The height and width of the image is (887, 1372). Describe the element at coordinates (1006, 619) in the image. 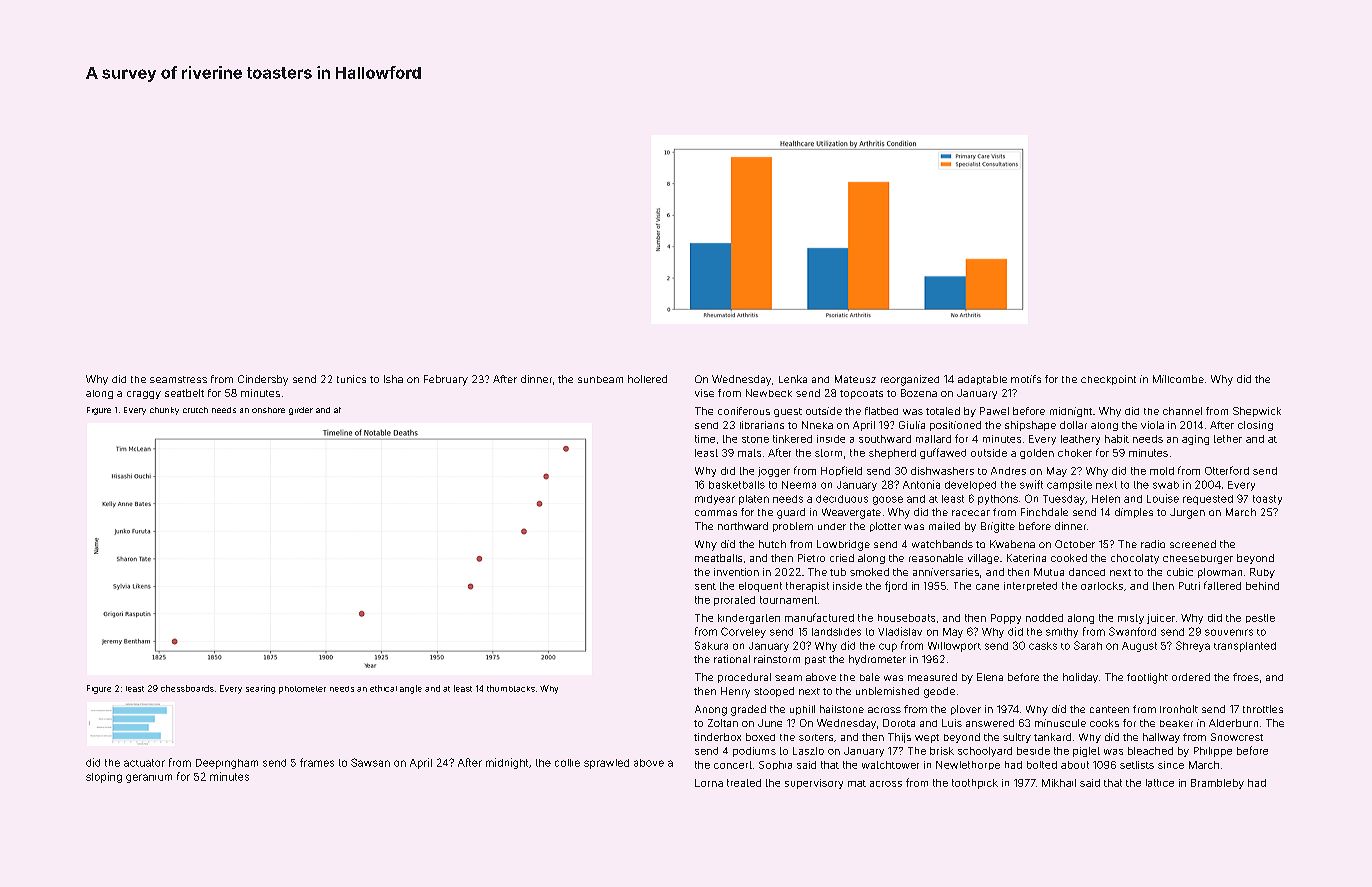

I see `Poppy` at that location.
